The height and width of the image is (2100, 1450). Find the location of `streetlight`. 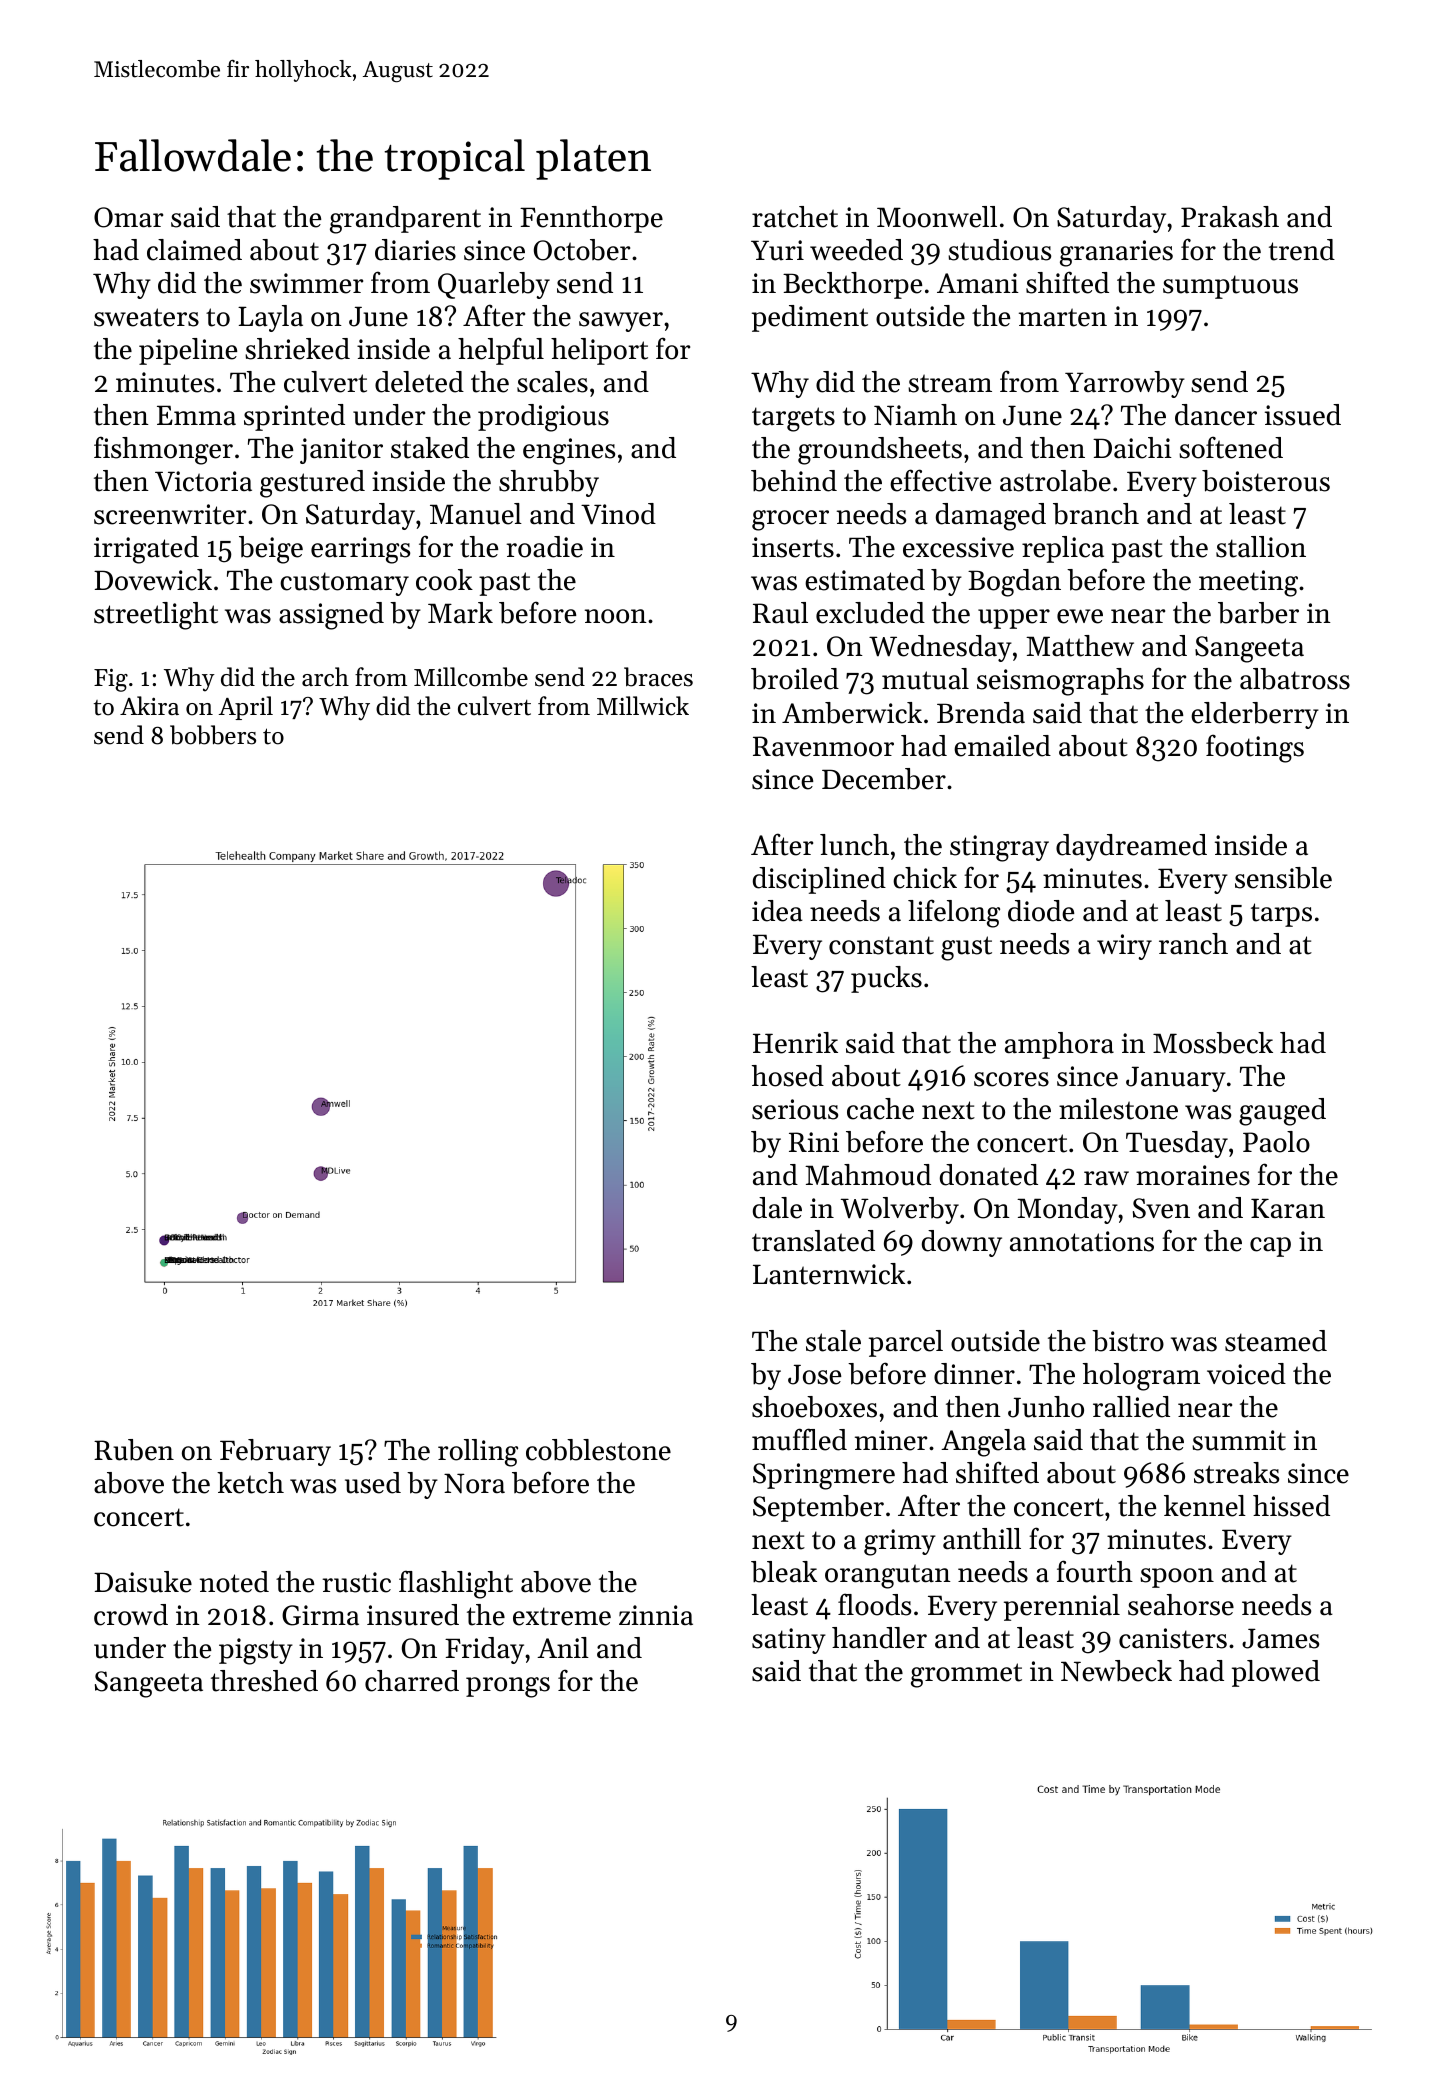

streetlight is located at coordinates (156, 616).
